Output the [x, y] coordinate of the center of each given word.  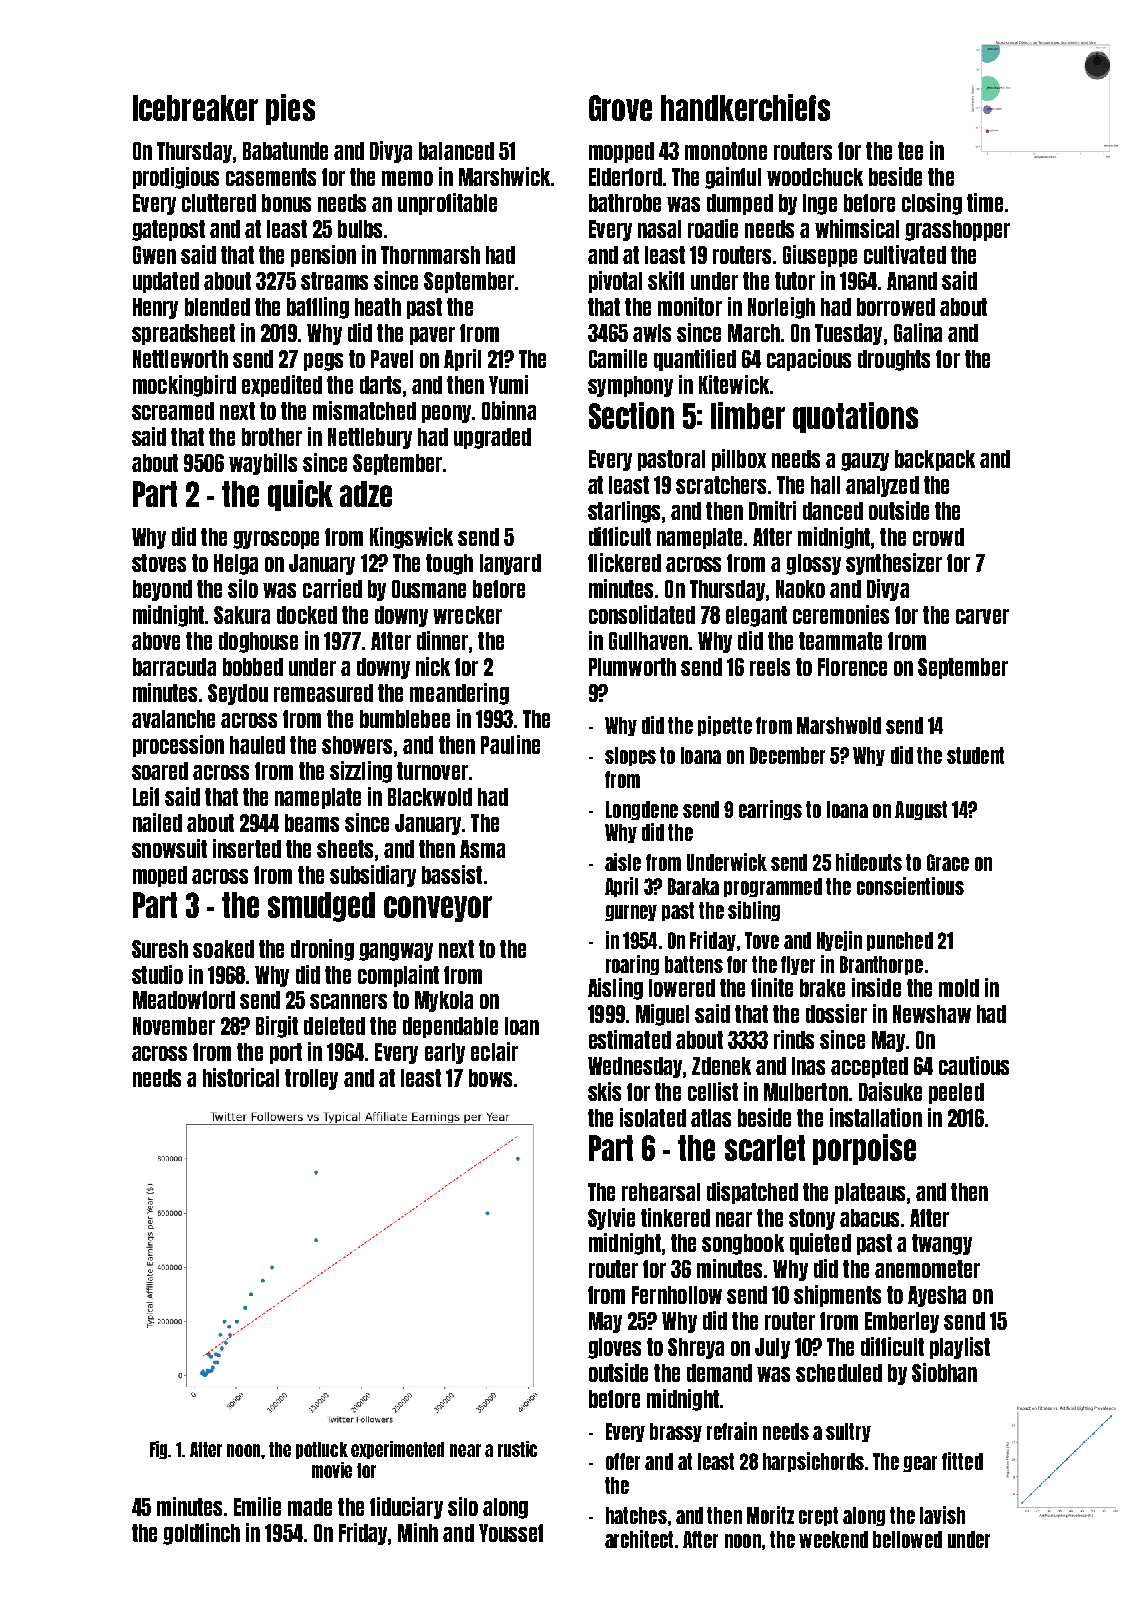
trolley [311, 1079]
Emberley [902, 1322]
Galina [918, 332]
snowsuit [169, 848]
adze [366, 494]
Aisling [615, 989]
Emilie [257, 1506]
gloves [614, 1348]
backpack [935, 460]
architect [639, 1539]
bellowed [907, 1539]
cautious [974, 1065]
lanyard [510, 564]
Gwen [154, 255]
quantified [695, 360]
